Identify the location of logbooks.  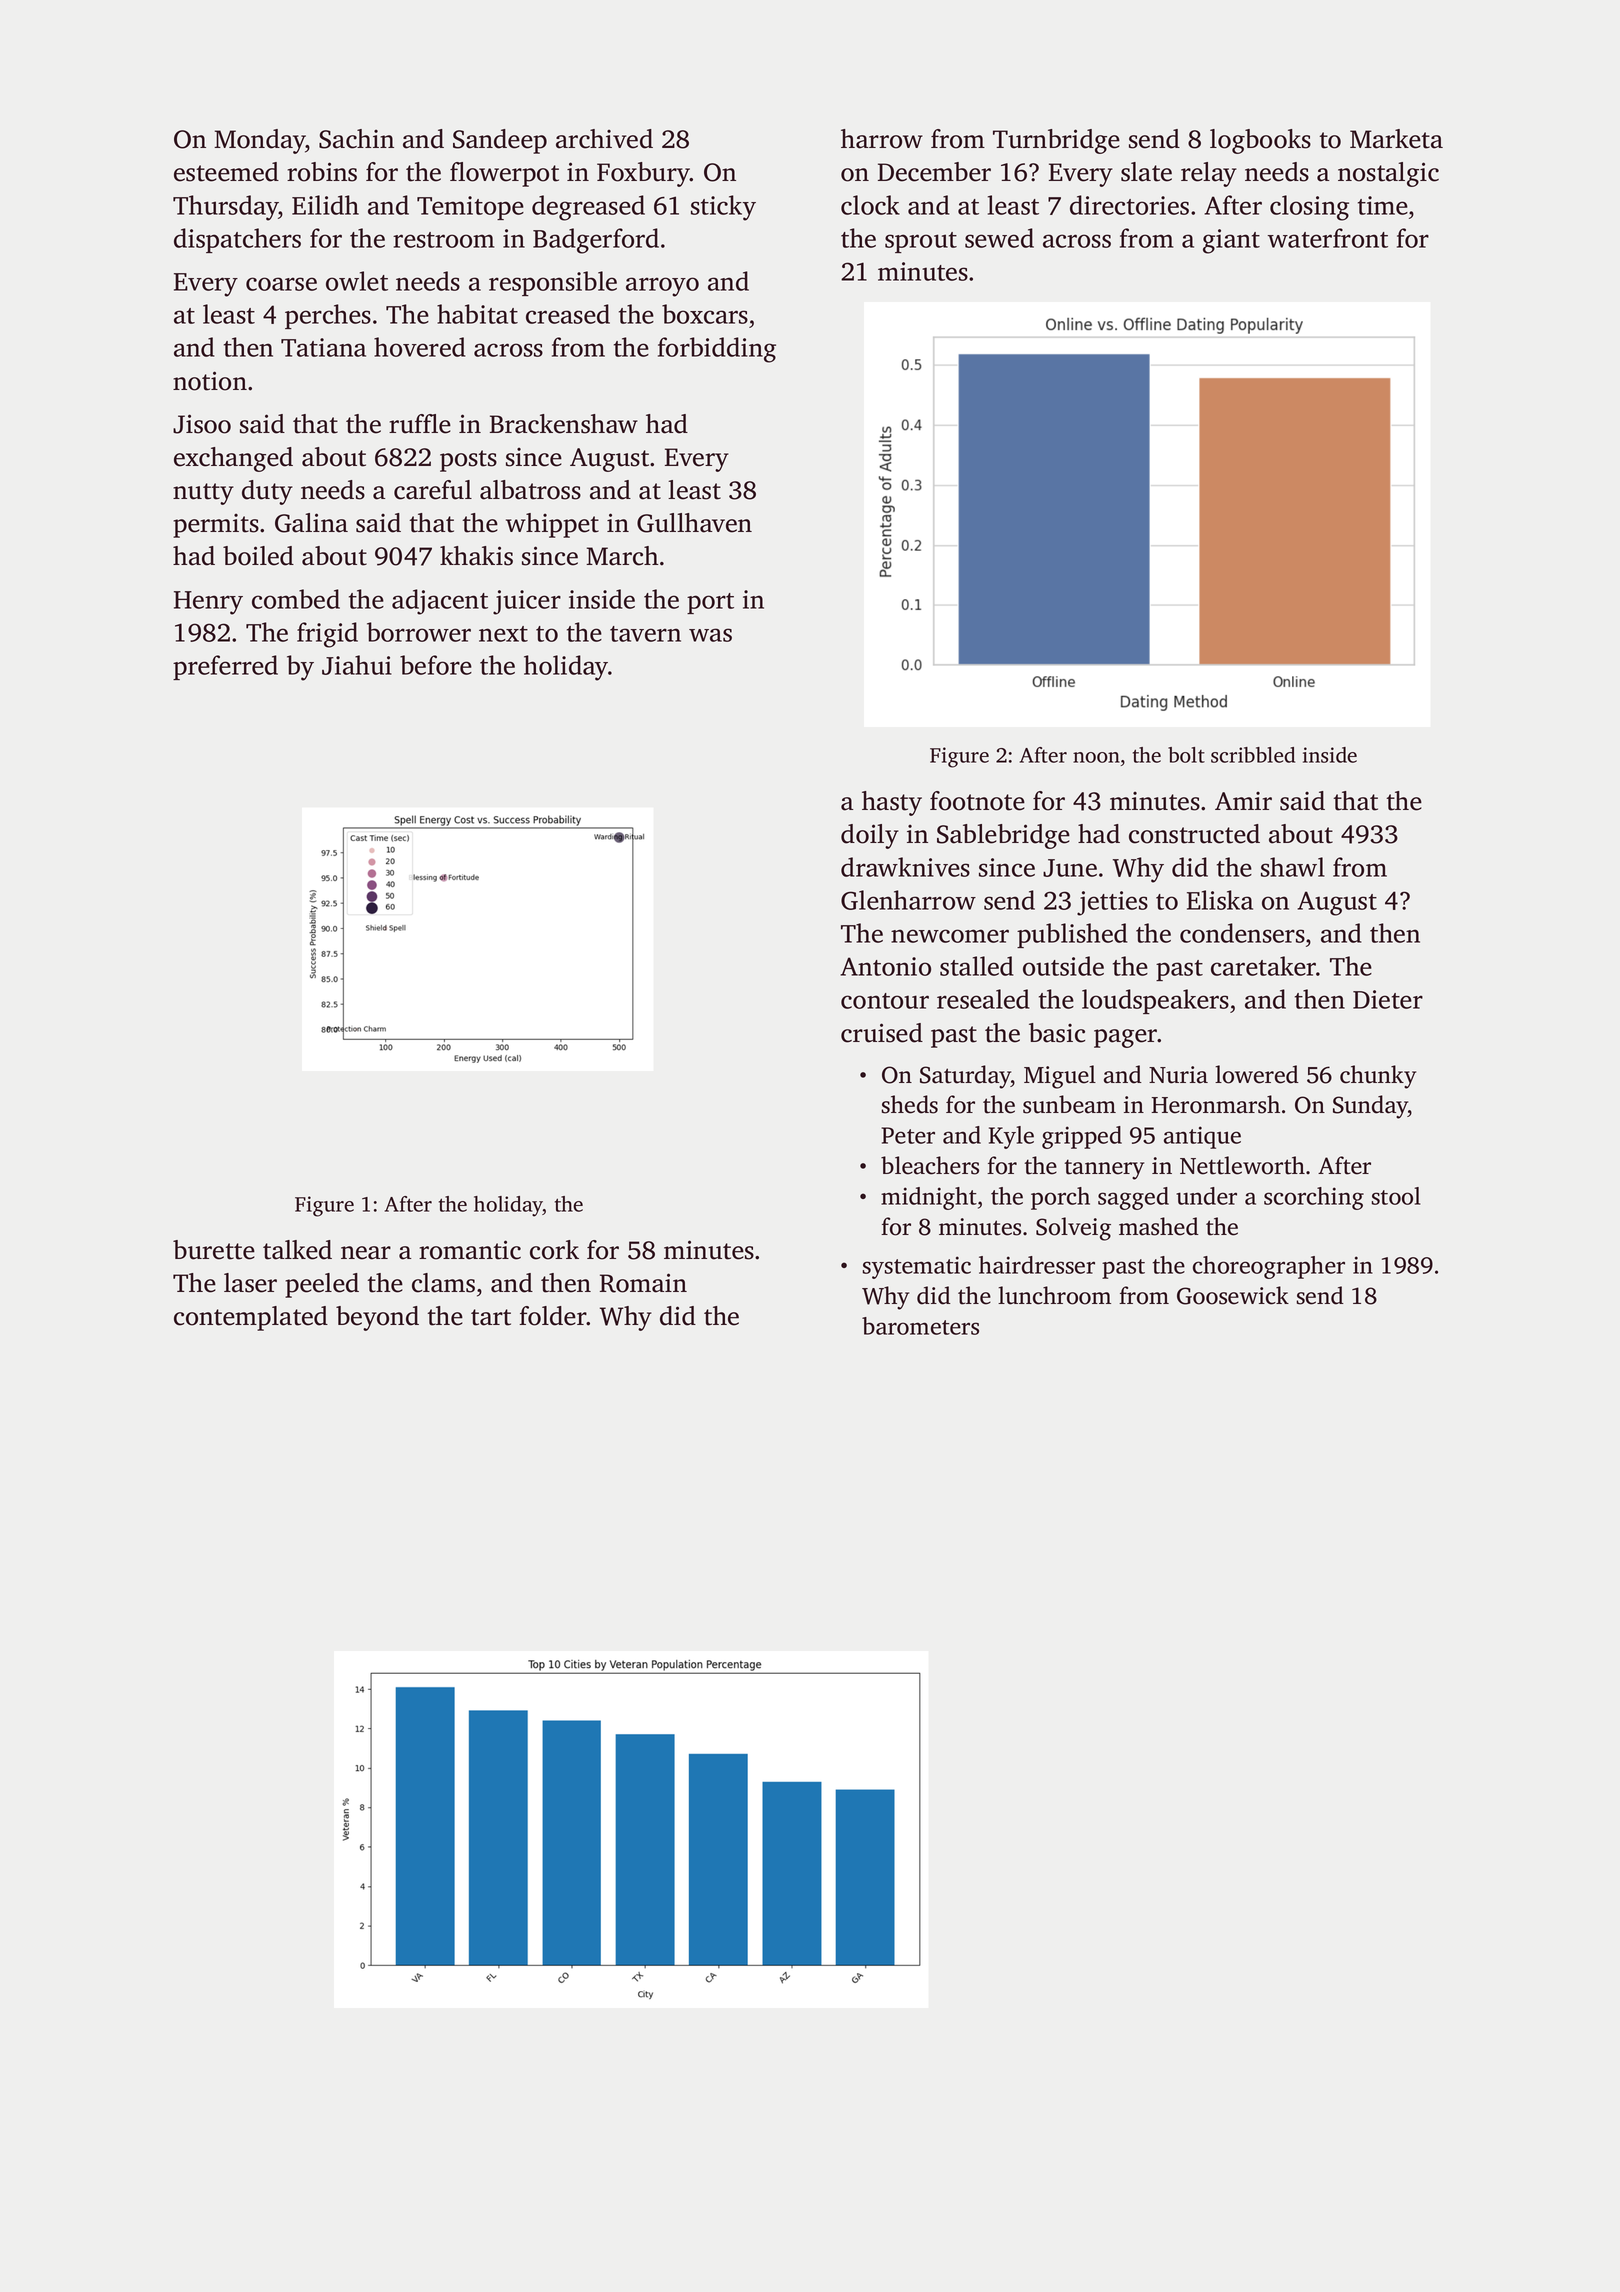
(1260, 141).
